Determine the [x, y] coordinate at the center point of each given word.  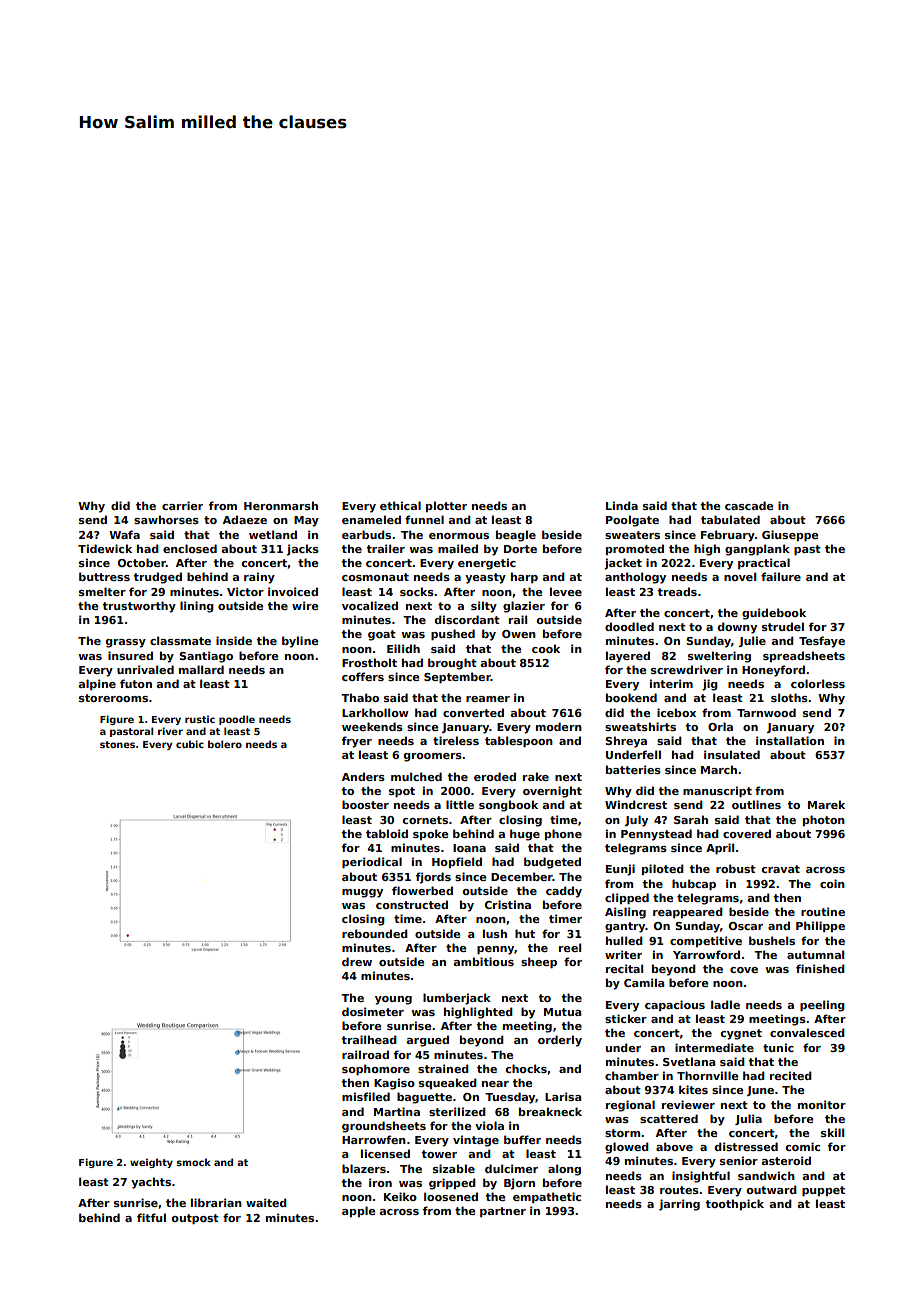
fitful [151, 1217]
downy [737, 628]
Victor [245, 591]
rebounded [375, 933]
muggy [362, 893]
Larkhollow [375, 712]
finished [820, 968]
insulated [732, 754]
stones [117, 744]
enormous [459, 536]
